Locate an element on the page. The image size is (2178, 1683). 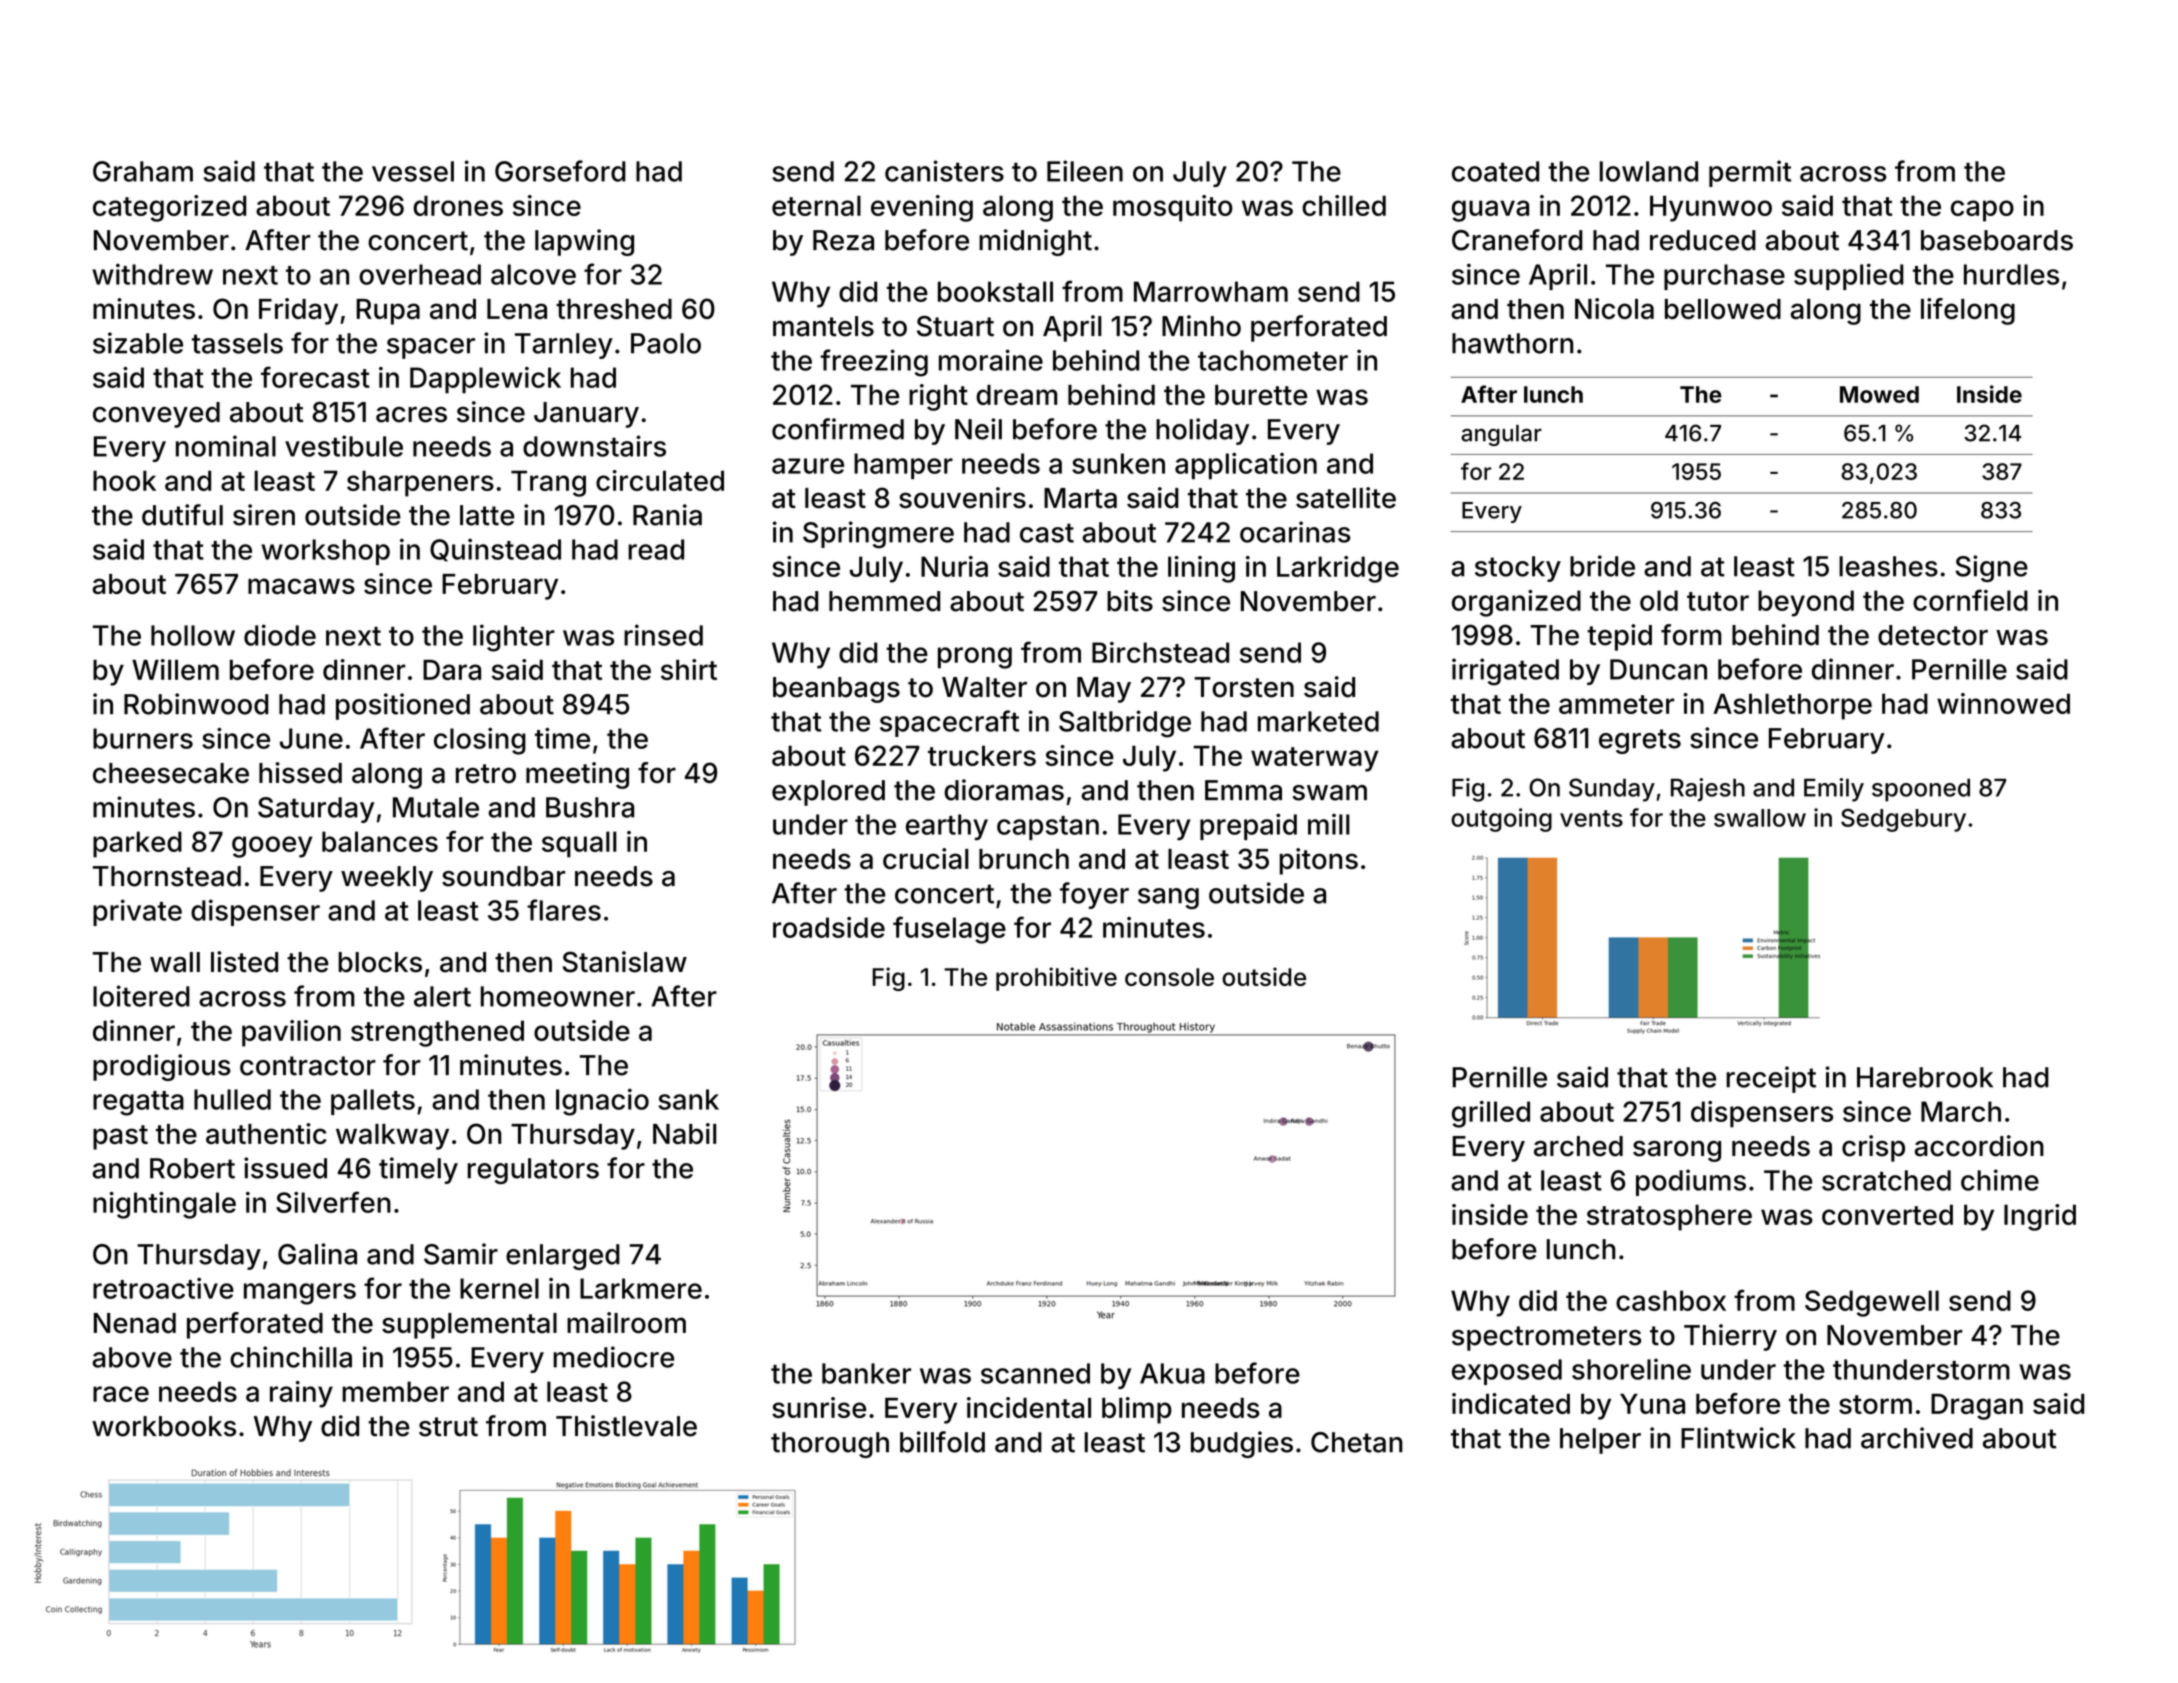
categorized is located at coordinates (169, 208).
